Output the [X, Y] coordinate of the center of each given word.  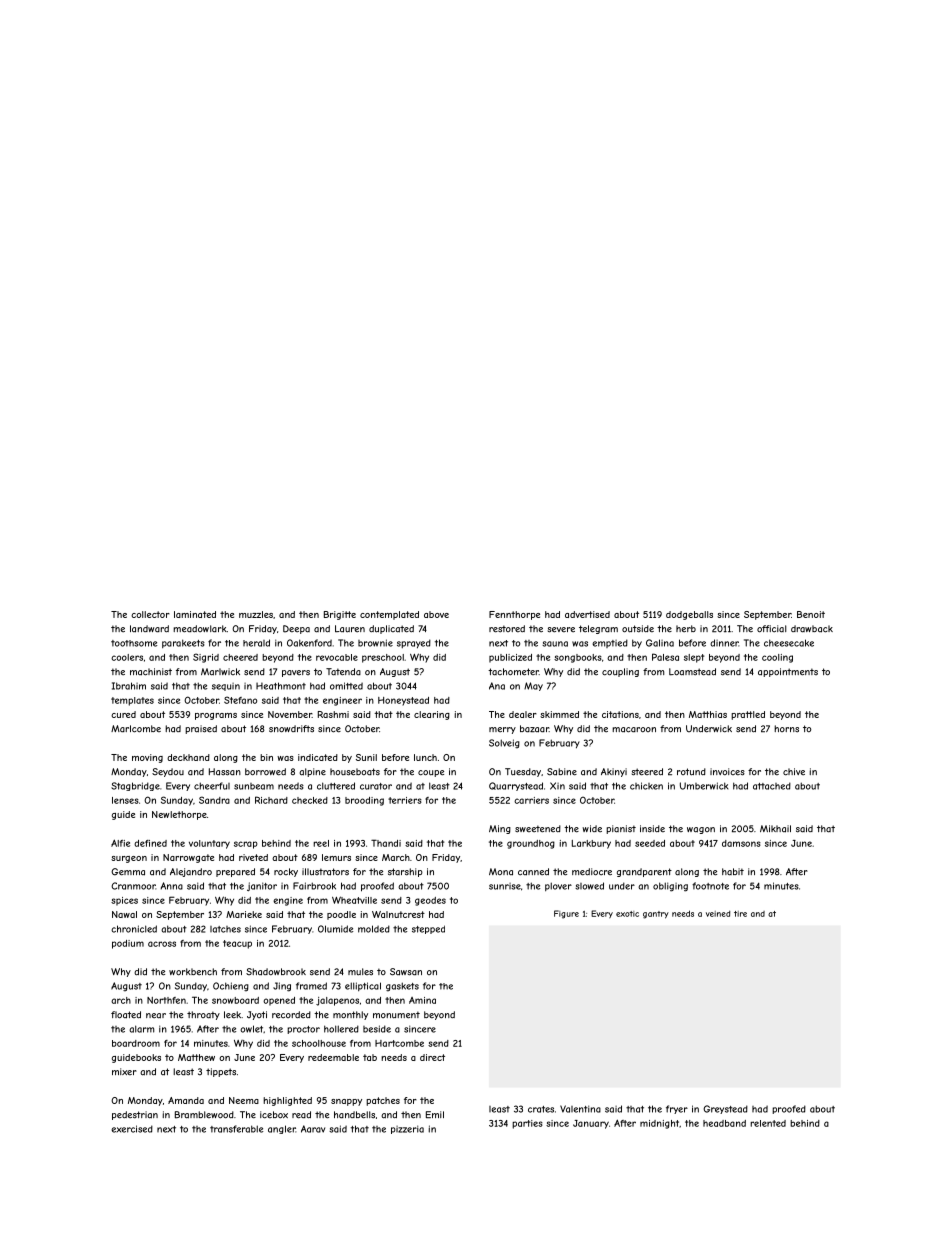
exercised [132, 1129]
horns [786, 729]
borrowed [265, 772]
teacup [237, 944]
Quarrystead [516, 786]
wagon [701, 830]
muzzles [256, 614]
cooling [777, 658]
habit [733, 872]
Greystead [725, 1109]
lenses [125, 800]
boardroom [136, 1043]
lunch [425, 757]
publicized [510, 658]
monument [396, 1015]
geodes [430, 901]
